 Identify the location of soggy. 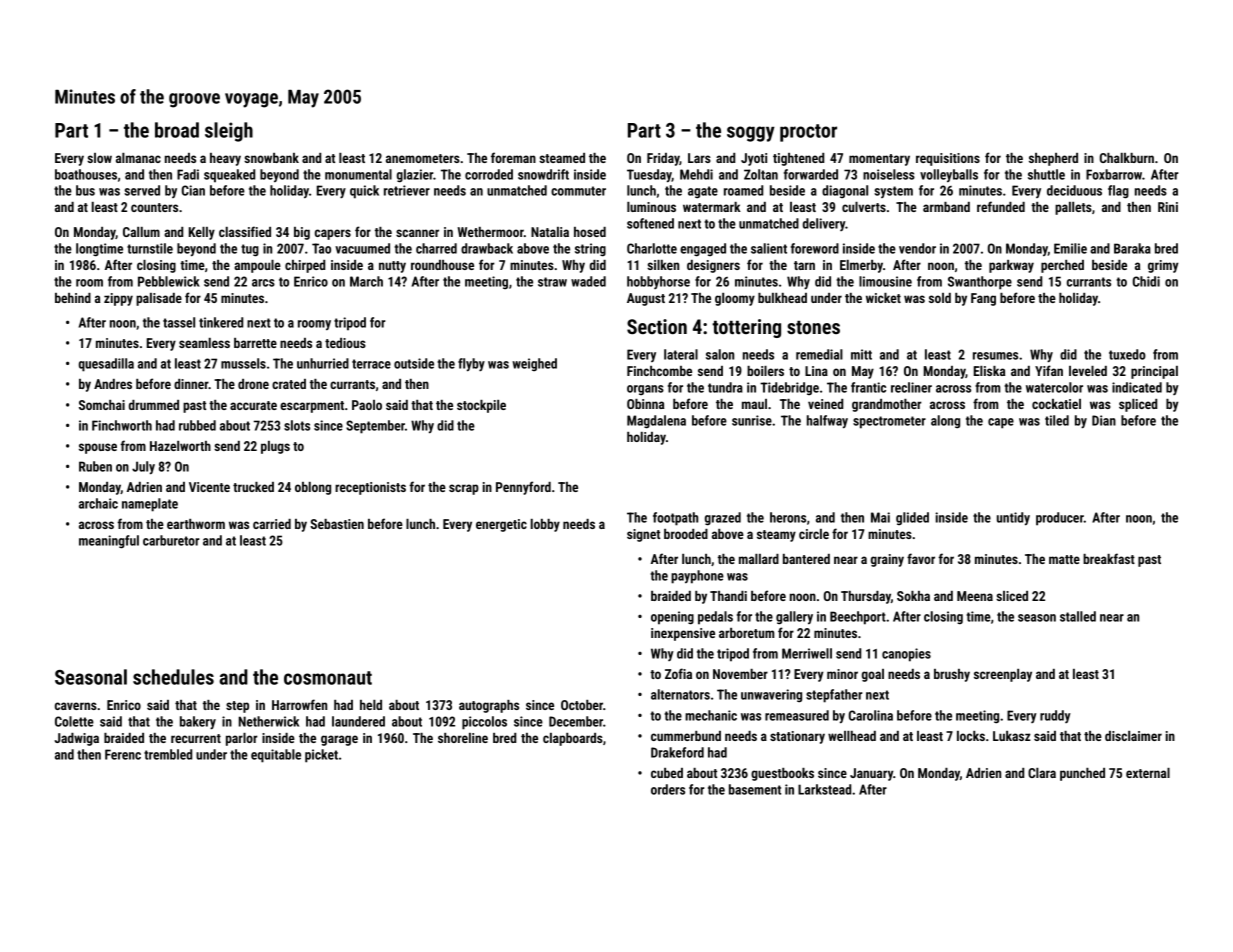
(751, 134).
